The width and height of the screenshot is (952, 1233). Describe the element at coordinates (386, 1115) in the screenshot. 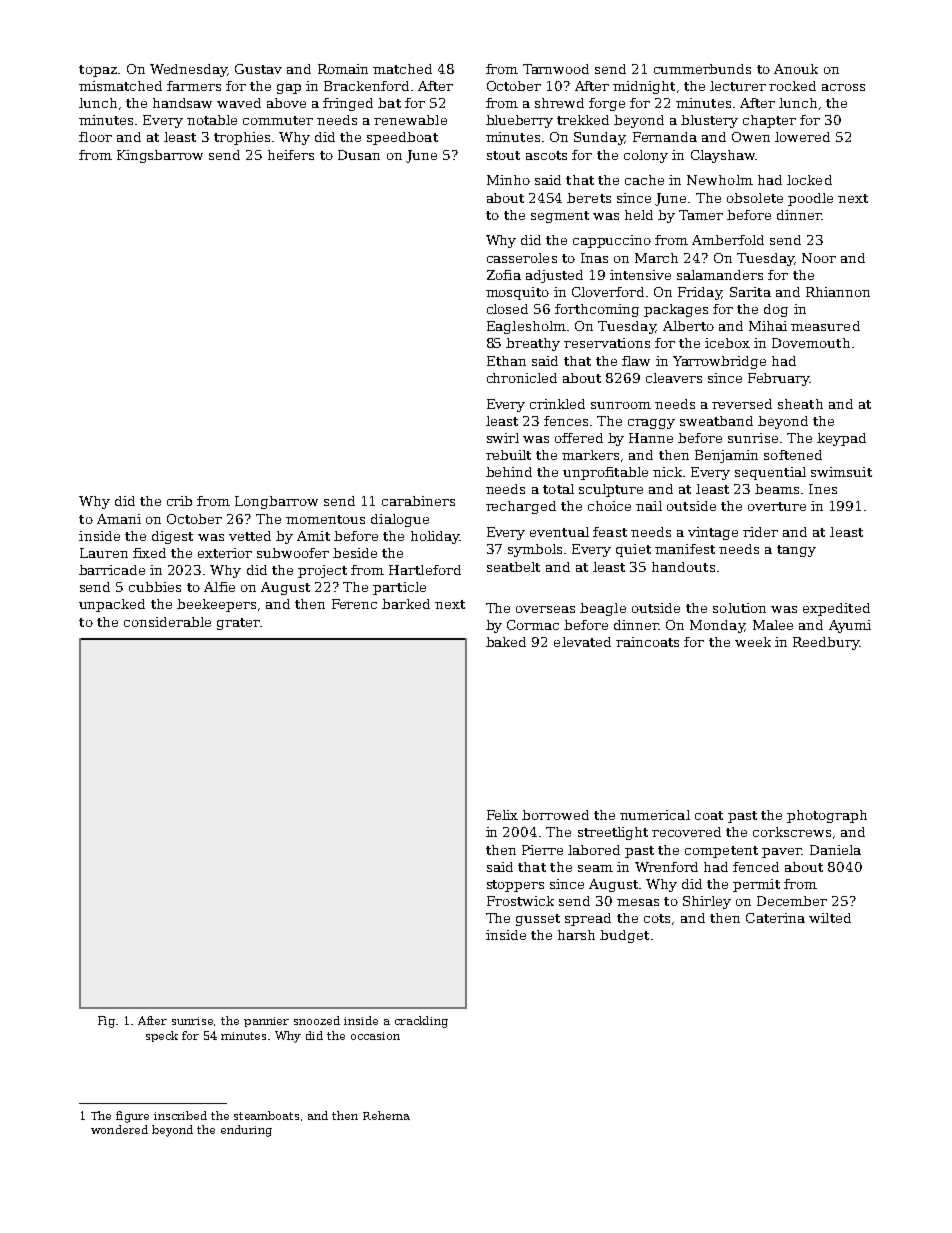

I see `Rehema` at that location.
